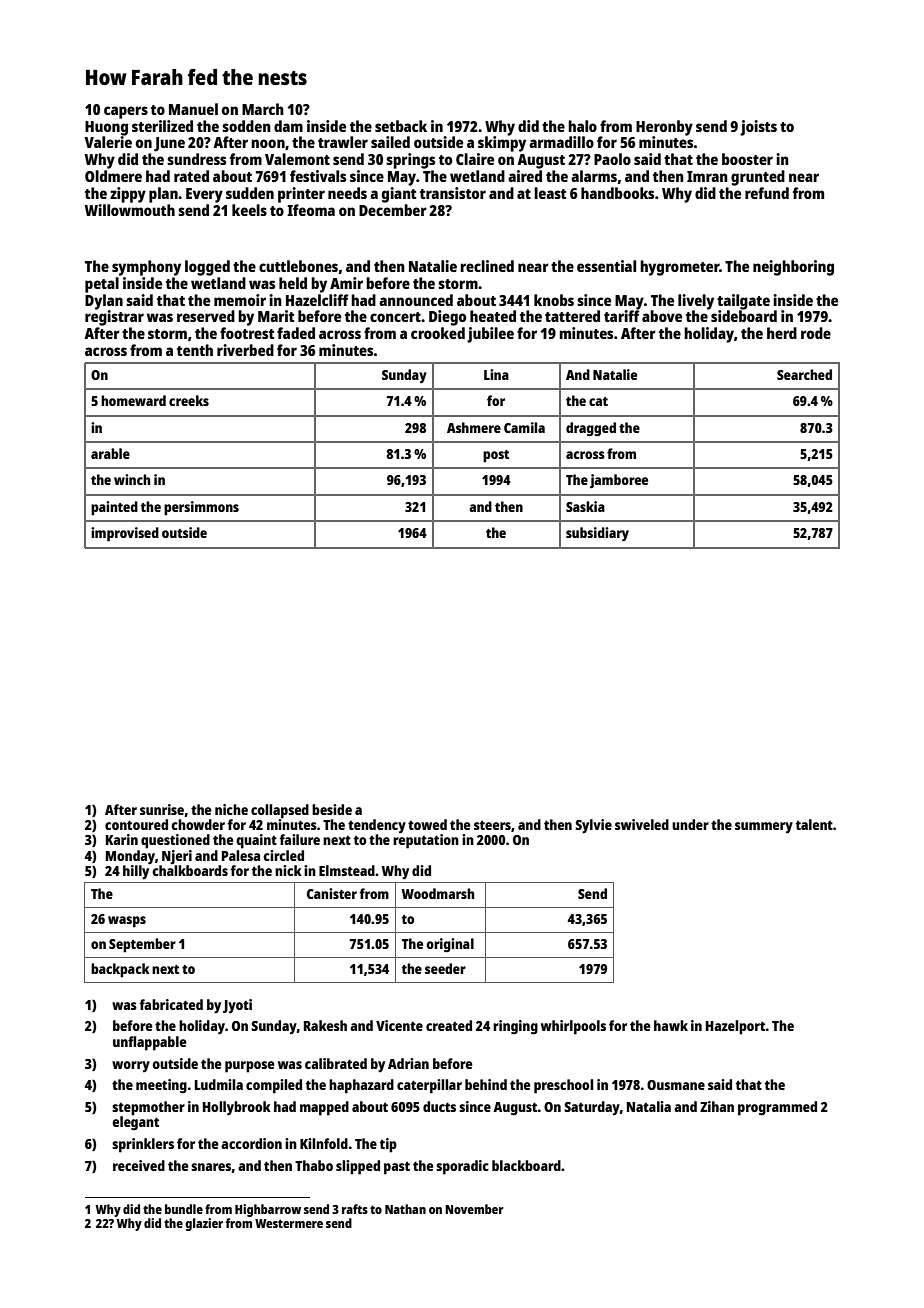  What do you see at coordinates (585, 506) in the screenshot?
I see `Saskia` at bounding box center [585, 506].
